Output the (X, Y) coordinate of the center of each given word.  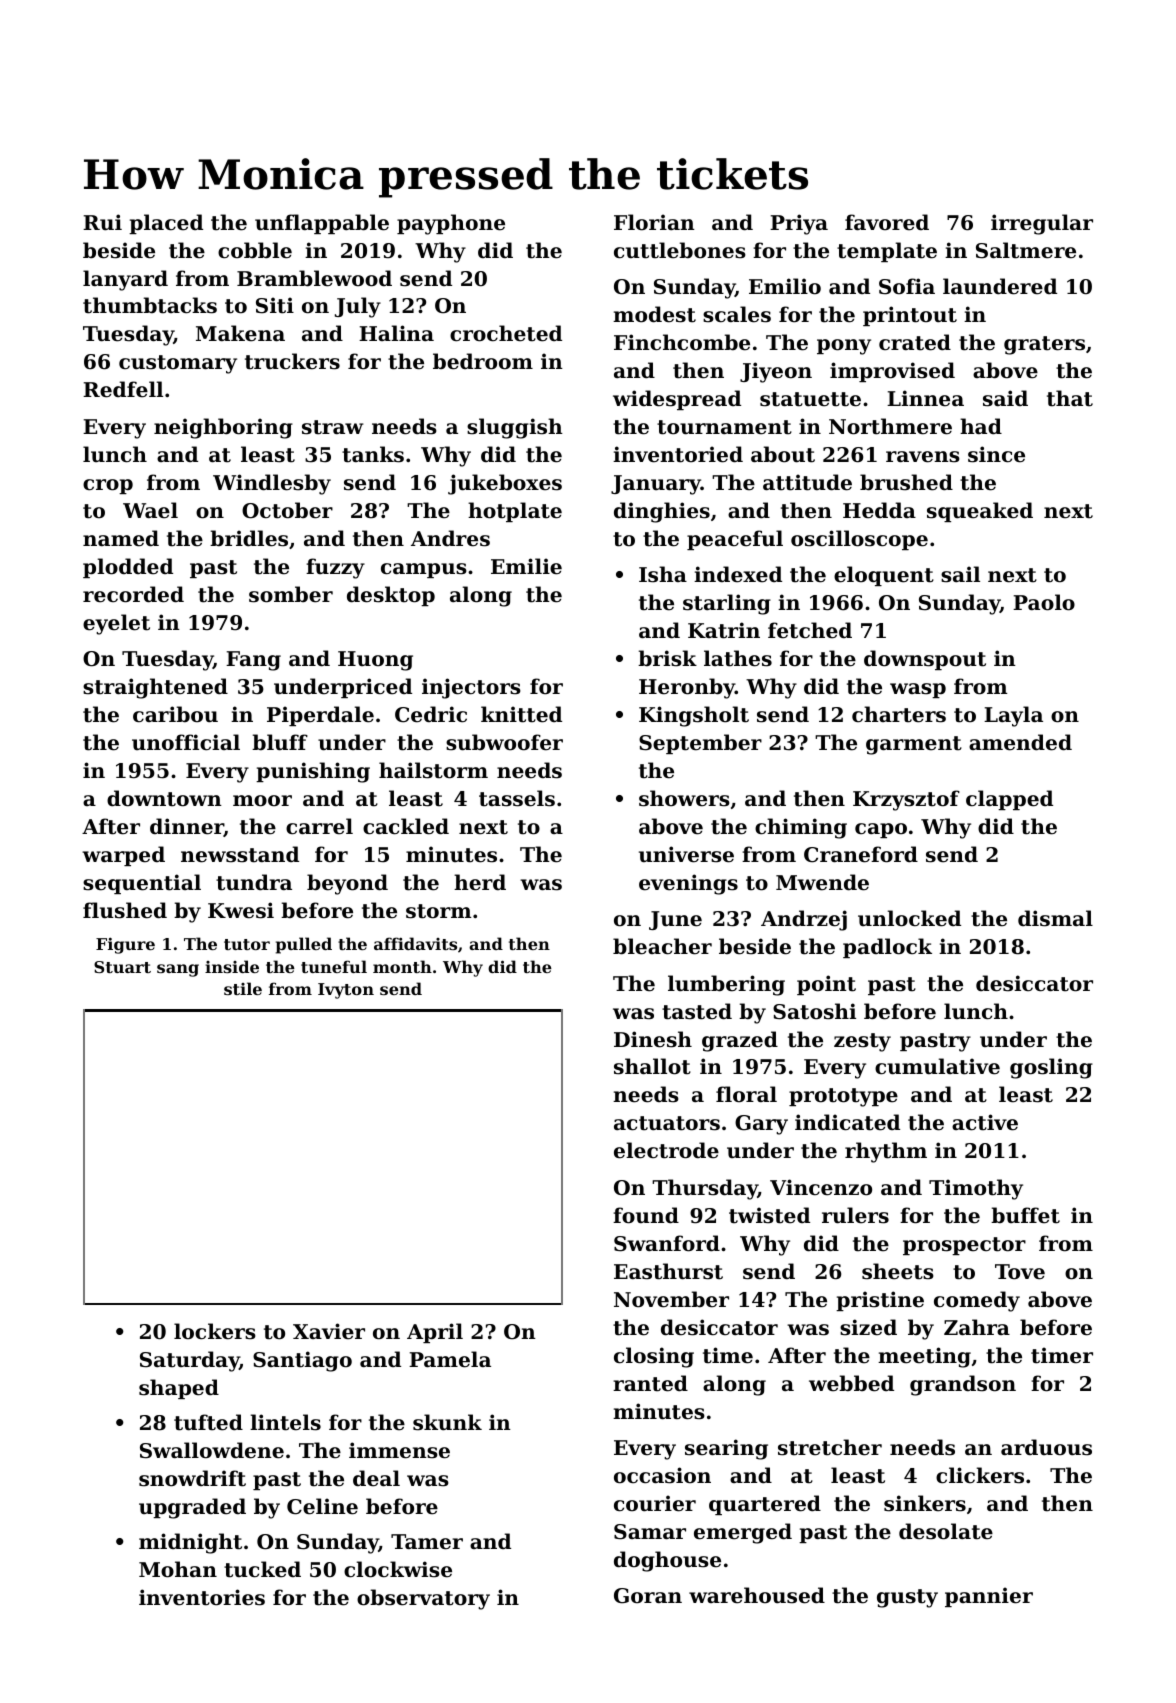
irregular (1042, 224)
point (826, 985)
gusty (907, 1598)
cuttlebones (680, 250)
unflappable (322, 224)
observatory (423, 1599)
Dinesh (653, 1039)
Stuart (122, 967)
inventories (202, 1597)
